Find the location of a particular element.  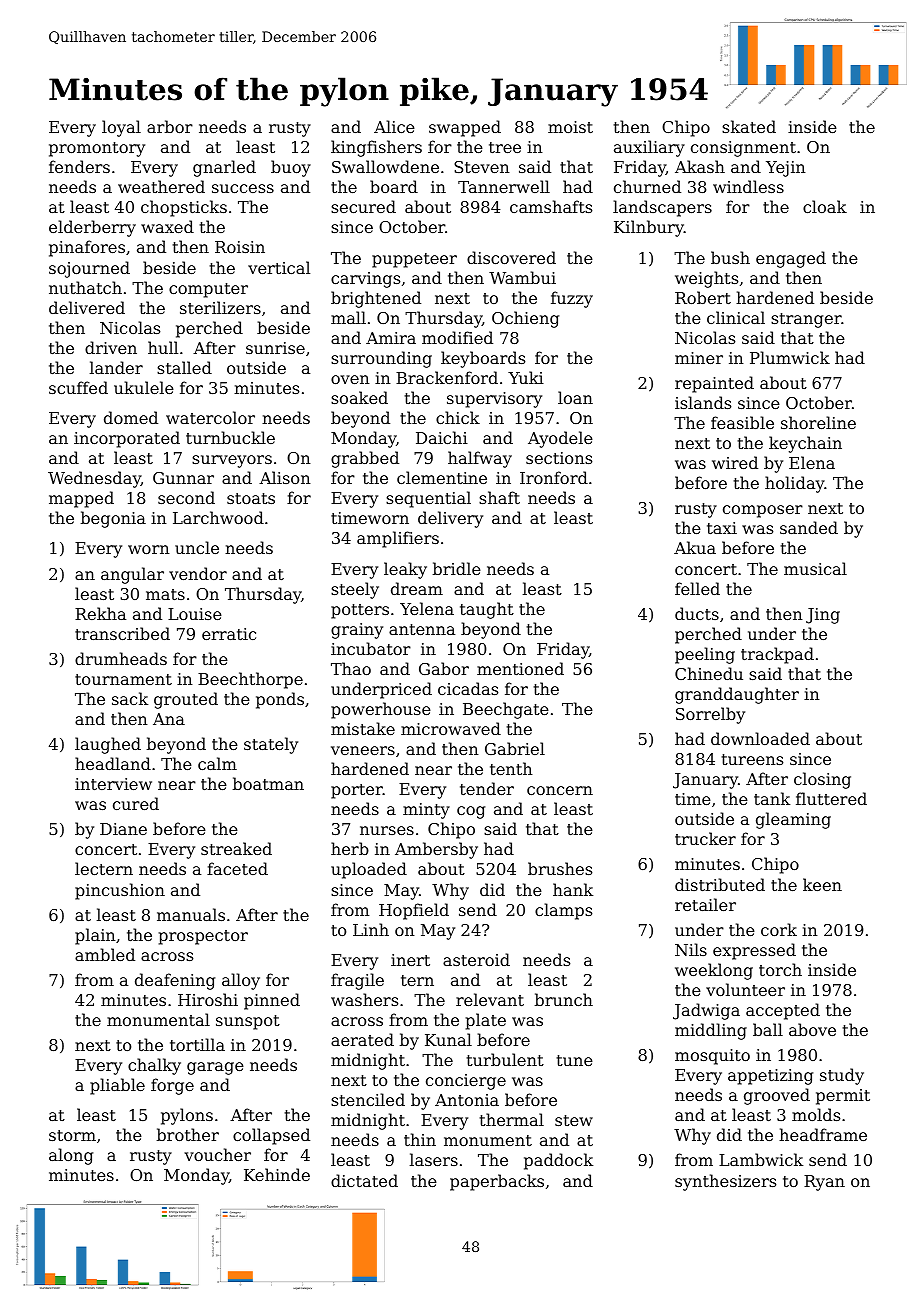

ambled is located at coordinates (105, 954).
